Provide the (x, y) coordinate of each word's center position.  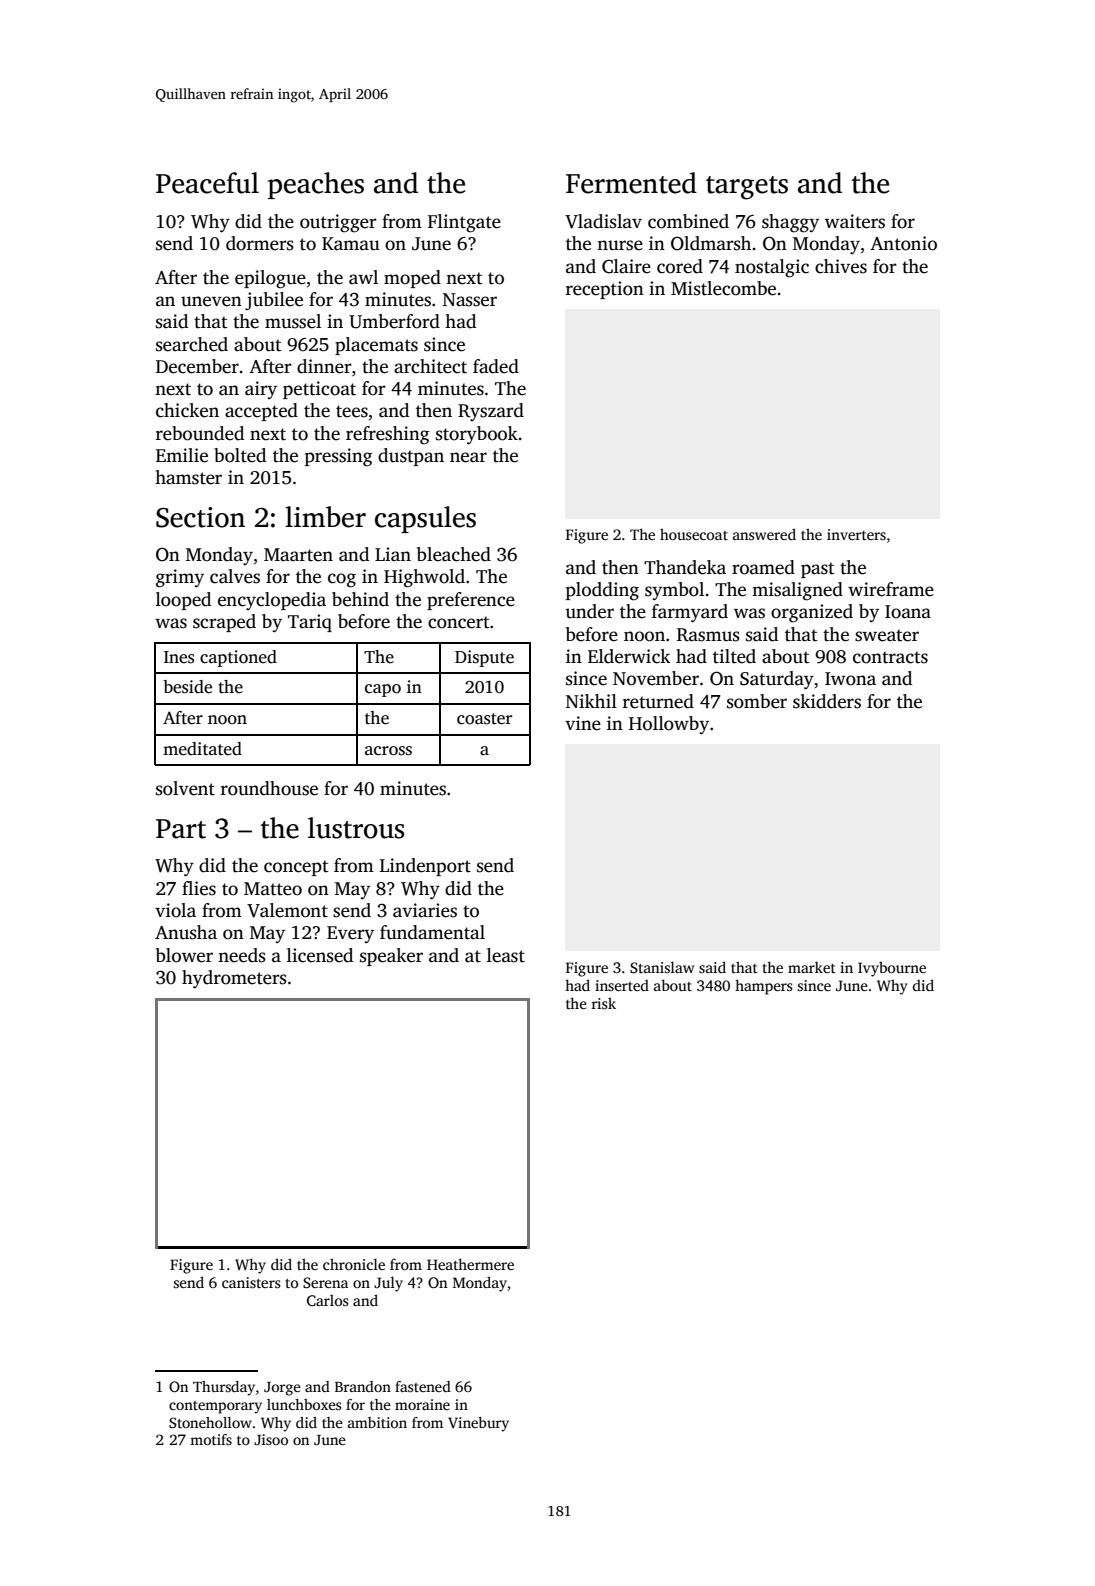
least (506, 955)
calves (235, 576)
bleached (454, 554)
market (812, 967)
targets (747, 188)
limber (325, 517)
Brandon (363, 1386)
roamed (763, 567)
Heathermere (470, 1264)
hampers (764, 987)
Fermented (631, 183)
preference (471, 601)
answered (764, 534)
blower (184, 955)
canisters (251, 1282)
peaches (316, 185)
